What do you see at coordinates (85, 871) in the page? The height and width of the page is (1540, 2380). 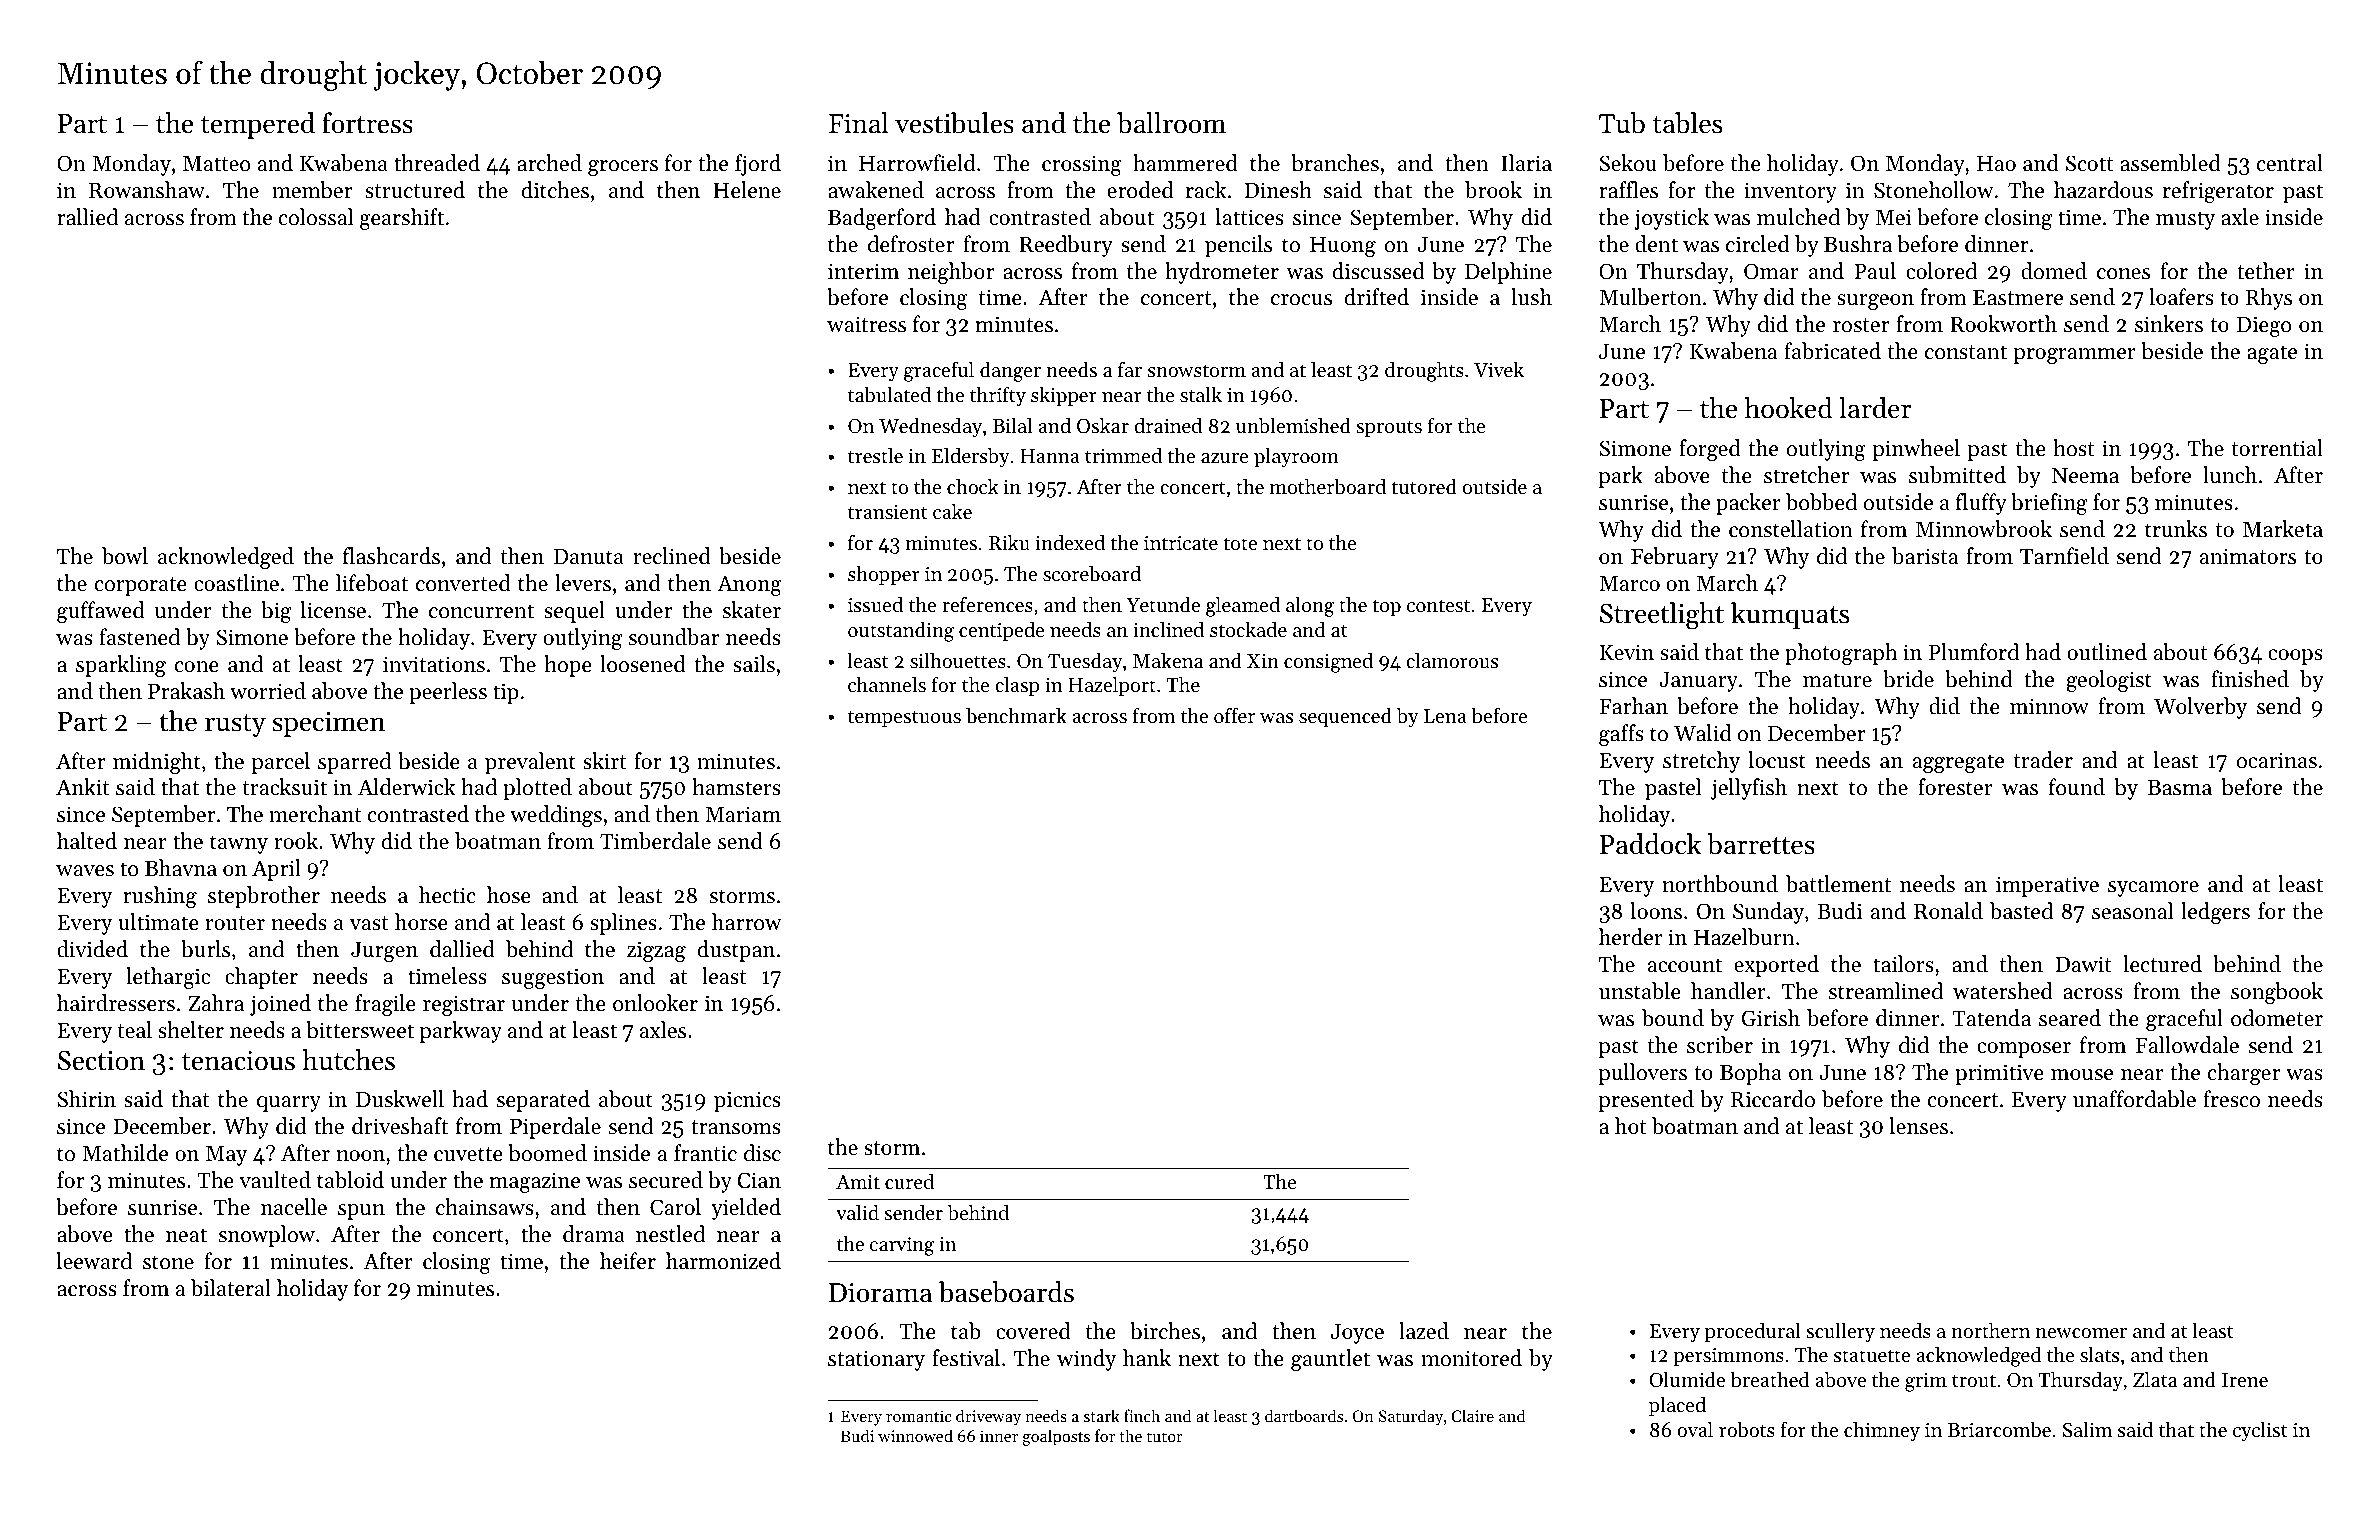 I see `waves` at bounding box center [85, 871].
